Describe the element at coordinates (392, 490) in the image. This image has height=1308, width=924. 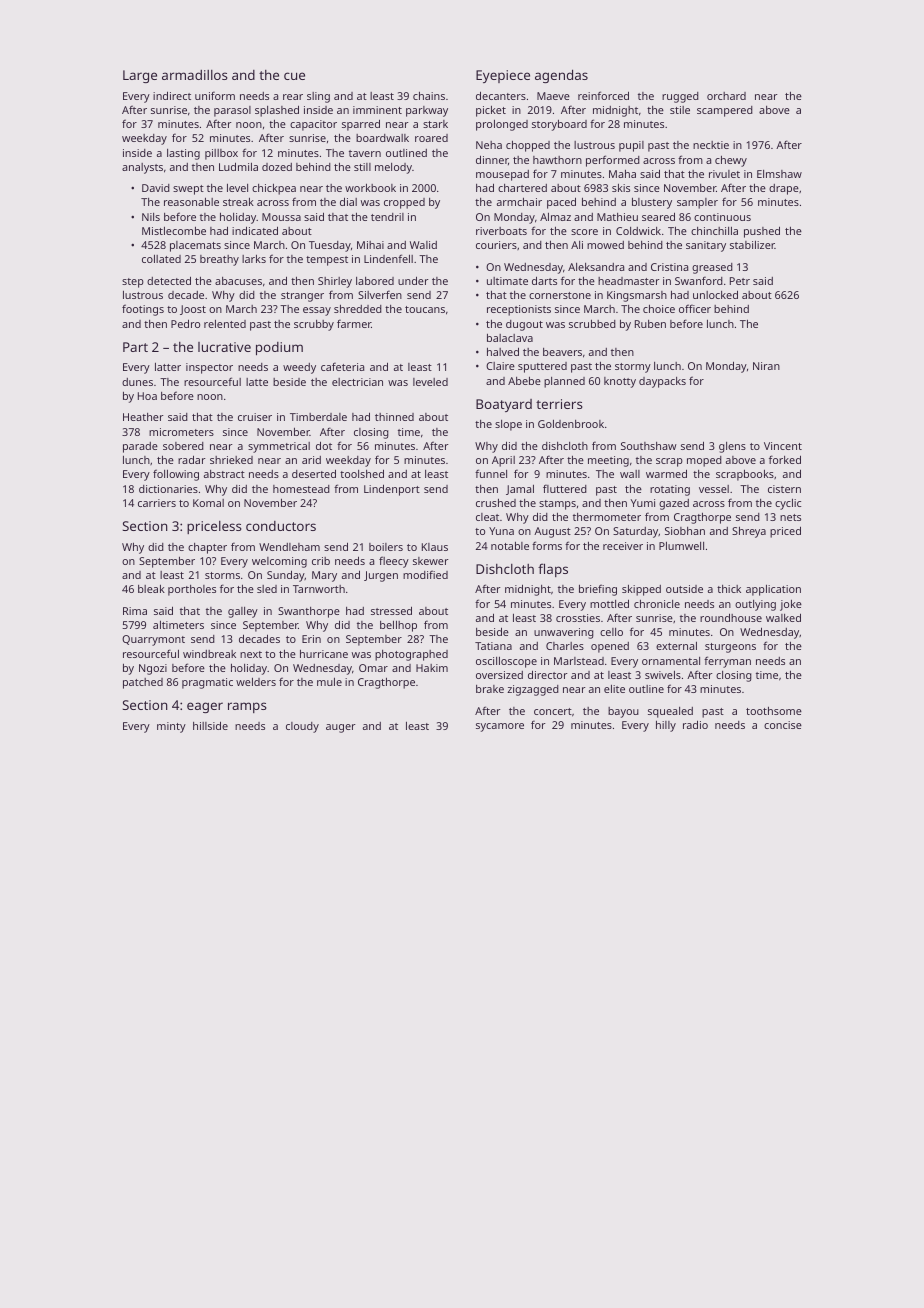
I see `Lindenport` at that location.
